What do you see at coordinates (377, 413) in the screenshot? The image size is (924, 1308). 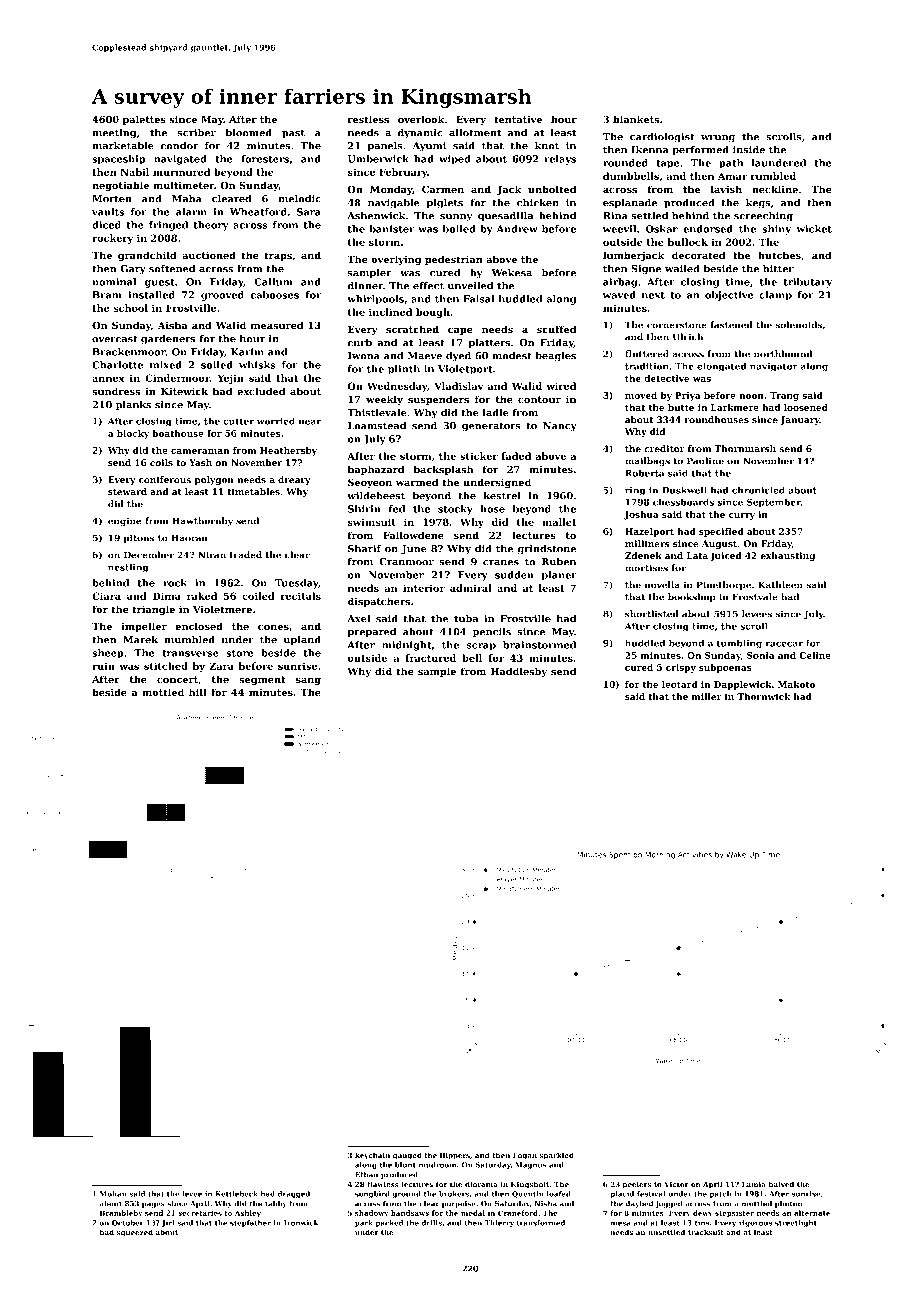 I see `Thistlevale` at bounding box center [377, 413].
